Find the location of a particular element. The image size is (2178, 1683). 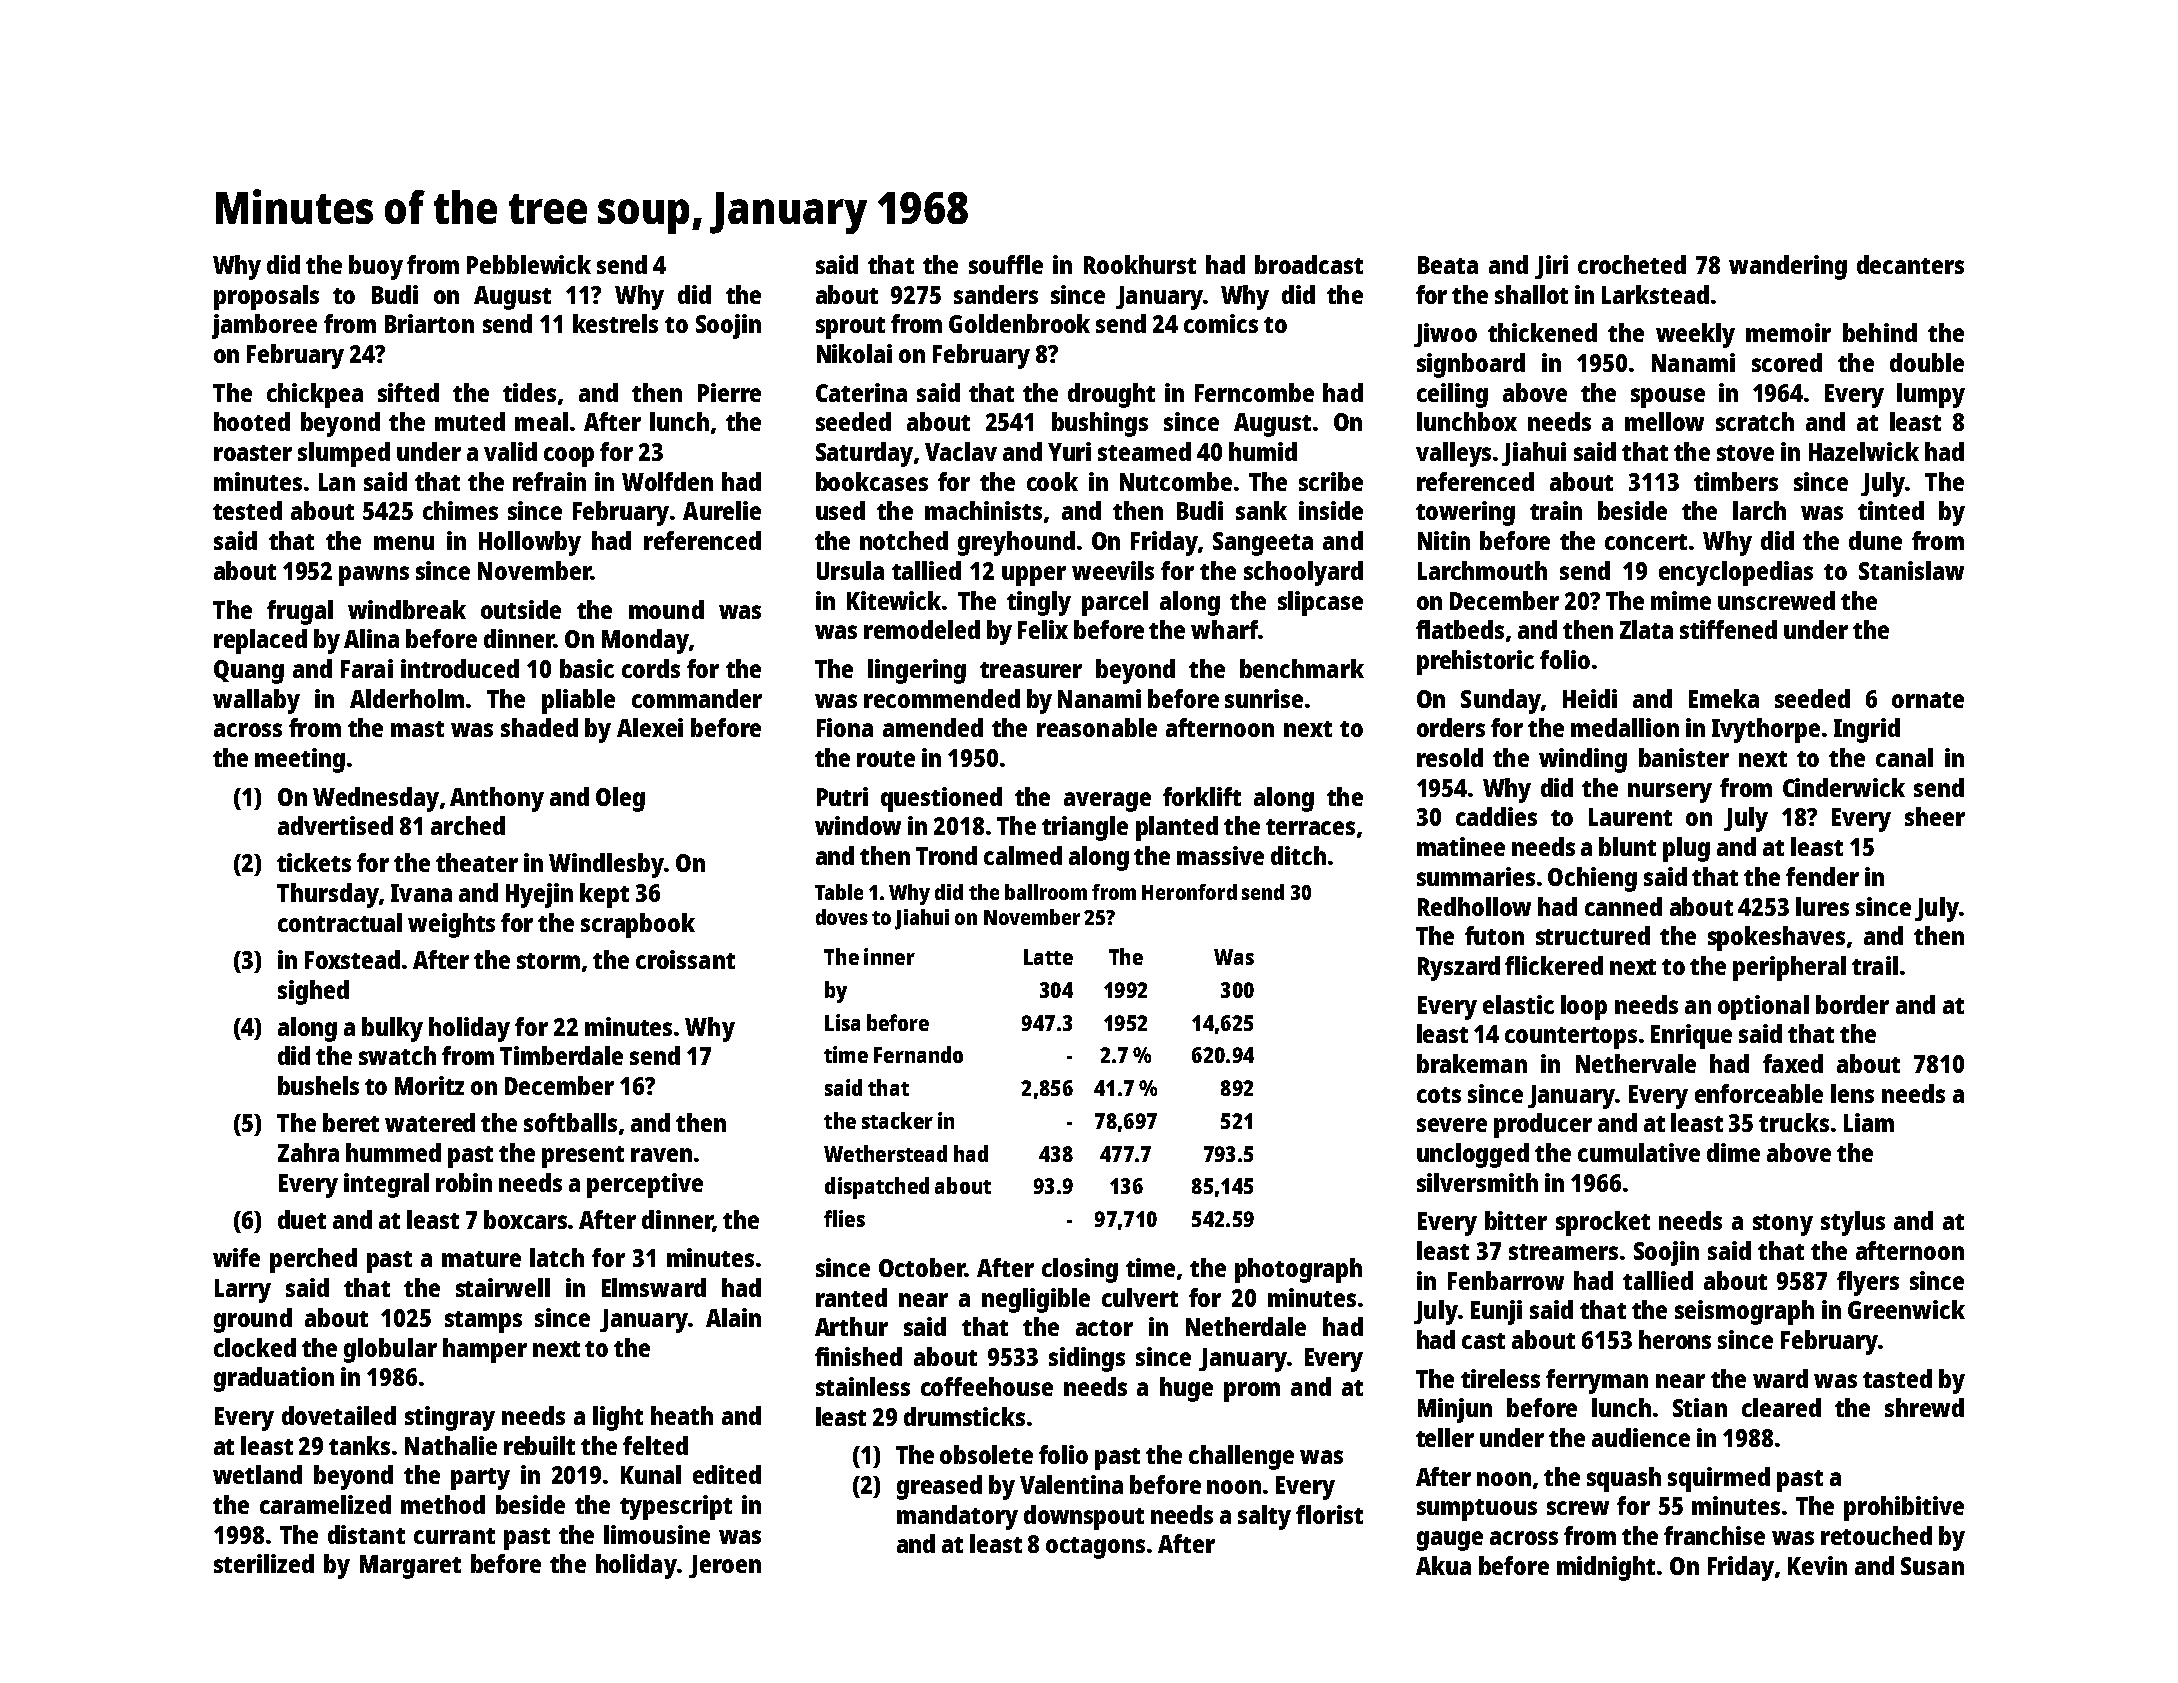

decanters is located at coordinates (1910, 264).
